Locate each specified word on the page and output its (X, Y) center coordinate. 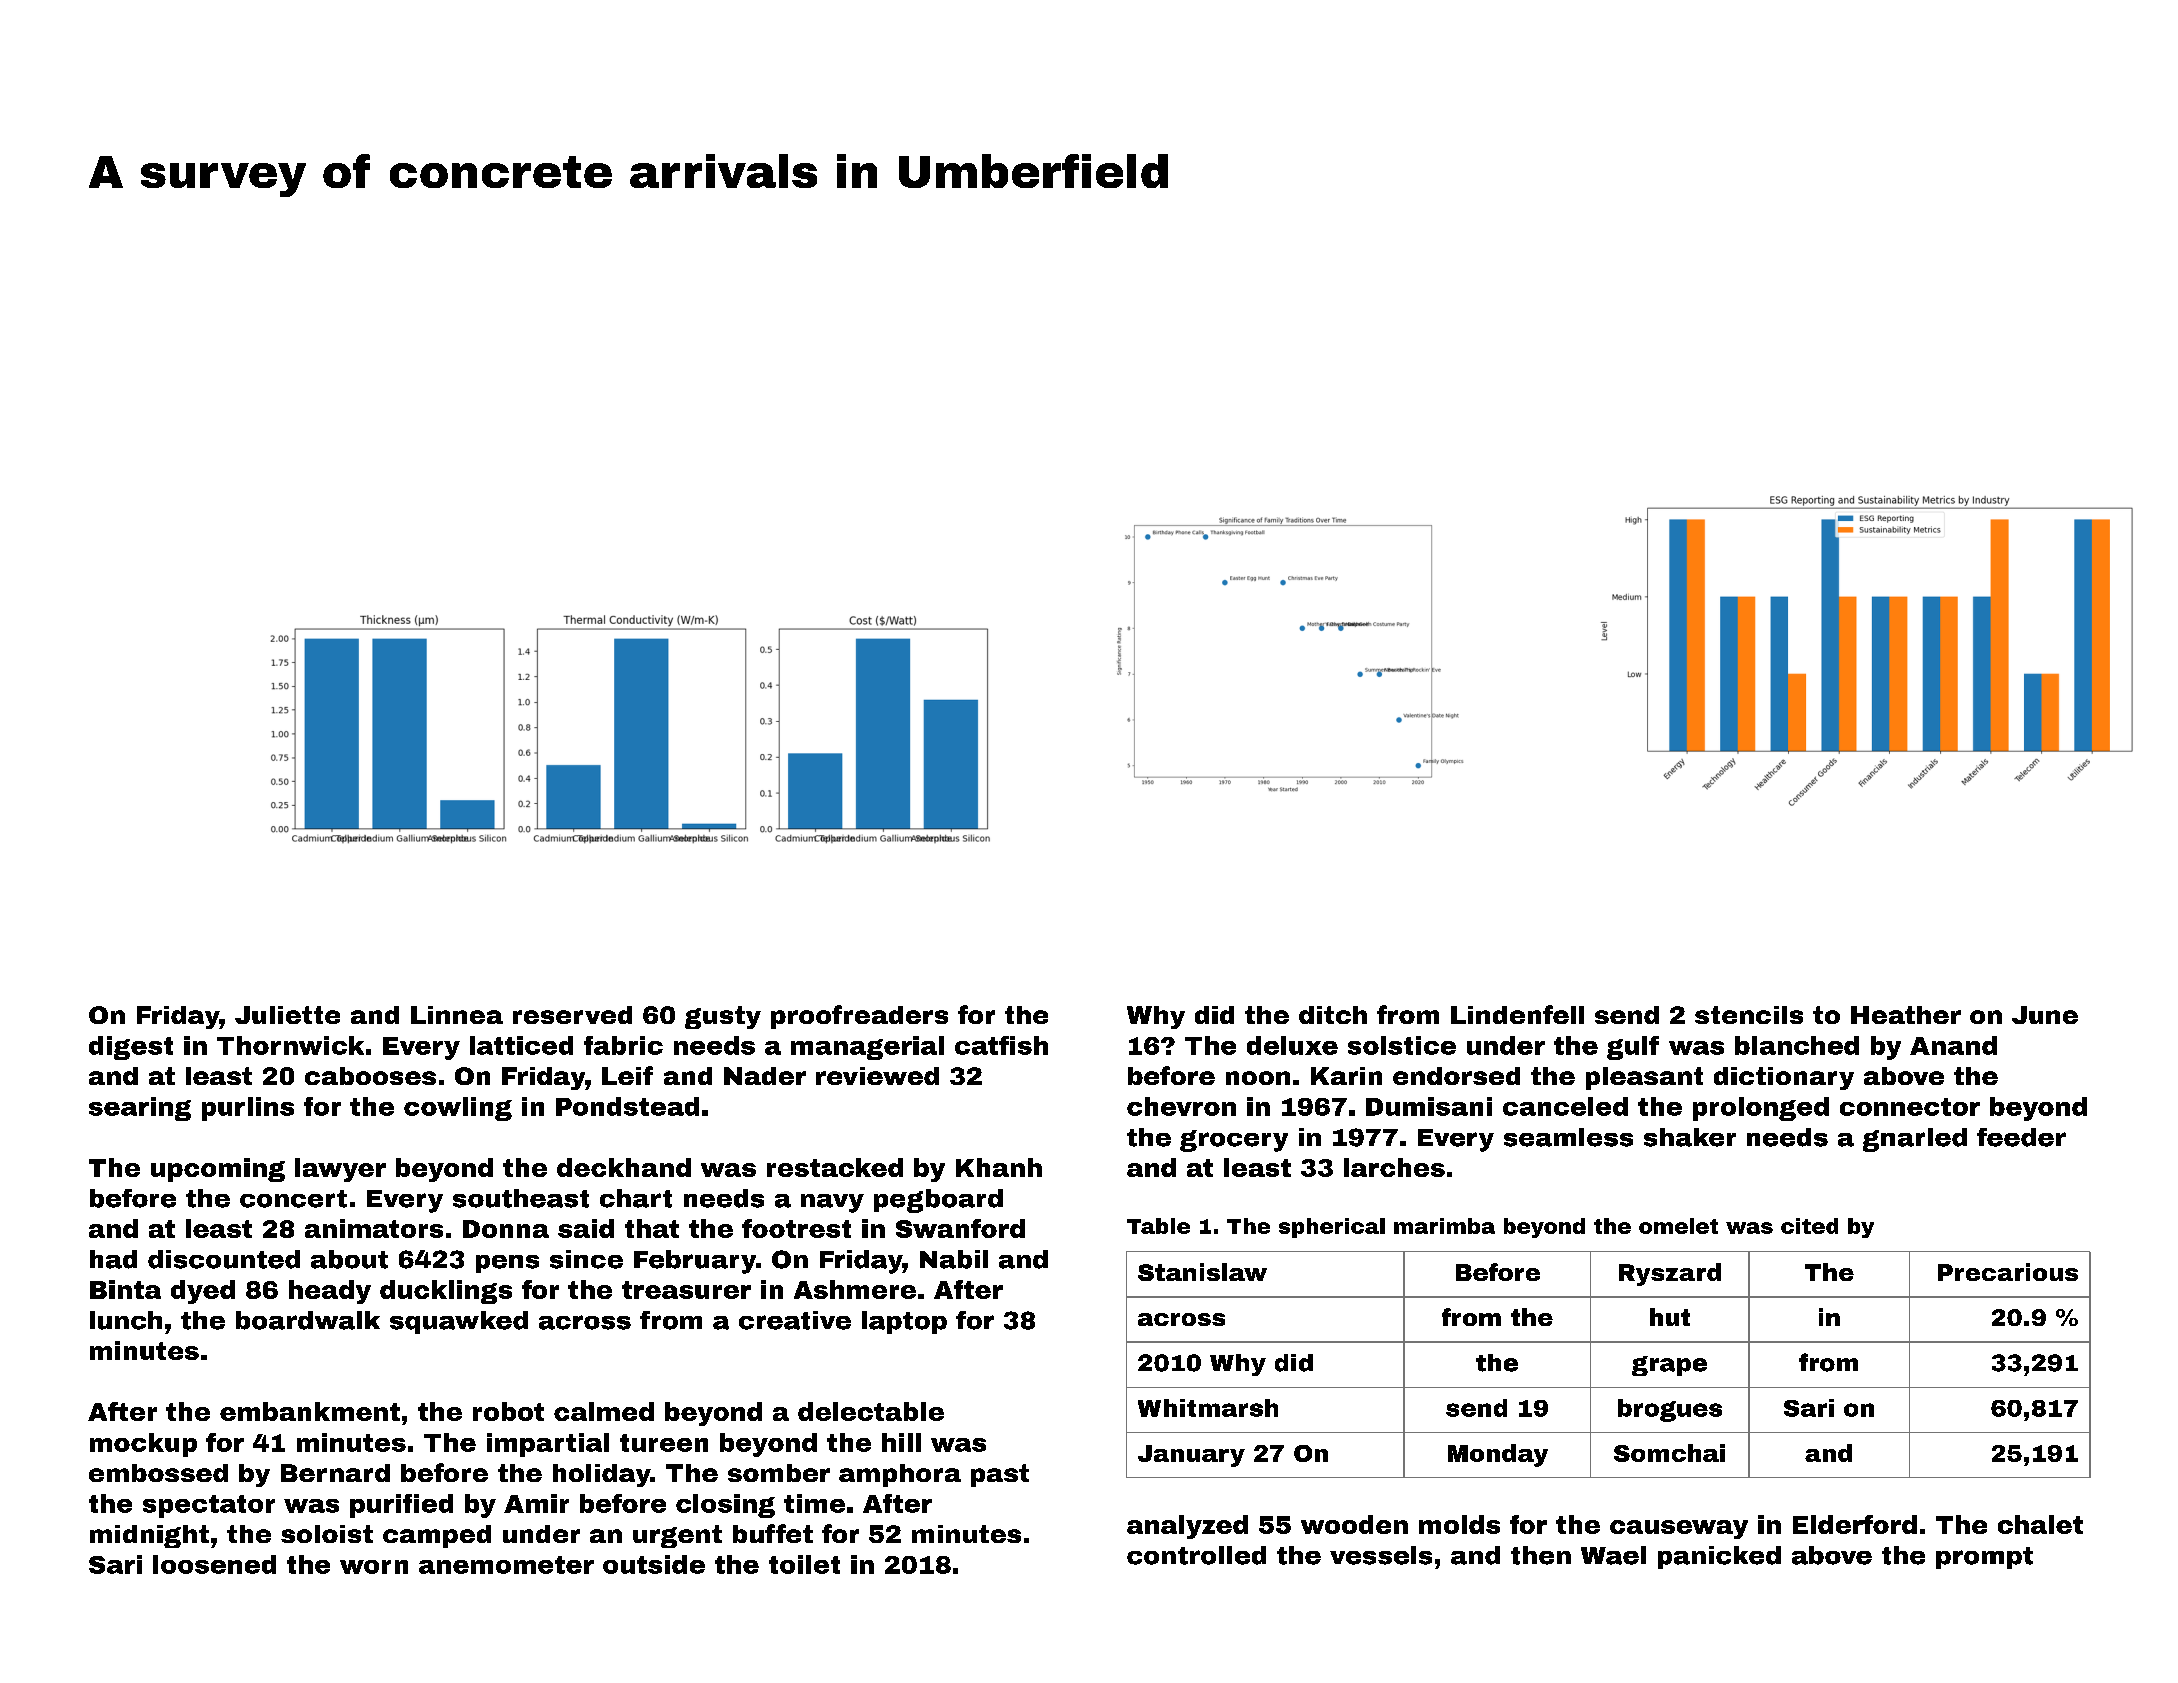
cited (1809, 1226)
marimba (1444, 1226)
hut (1670, 1317)
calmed (604, 1411)
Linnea (457, 1015)
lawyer (340, 1170)
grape (1669, 1366)
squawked (459, 1322)
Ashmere (855, 1289)
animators (374, 1228)
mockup (143, 1445)
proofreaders (859, 1017)
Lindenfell (1517, 1014)
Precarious (2008, 1272)
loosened (214, 1564)
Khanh (999, 1167)
